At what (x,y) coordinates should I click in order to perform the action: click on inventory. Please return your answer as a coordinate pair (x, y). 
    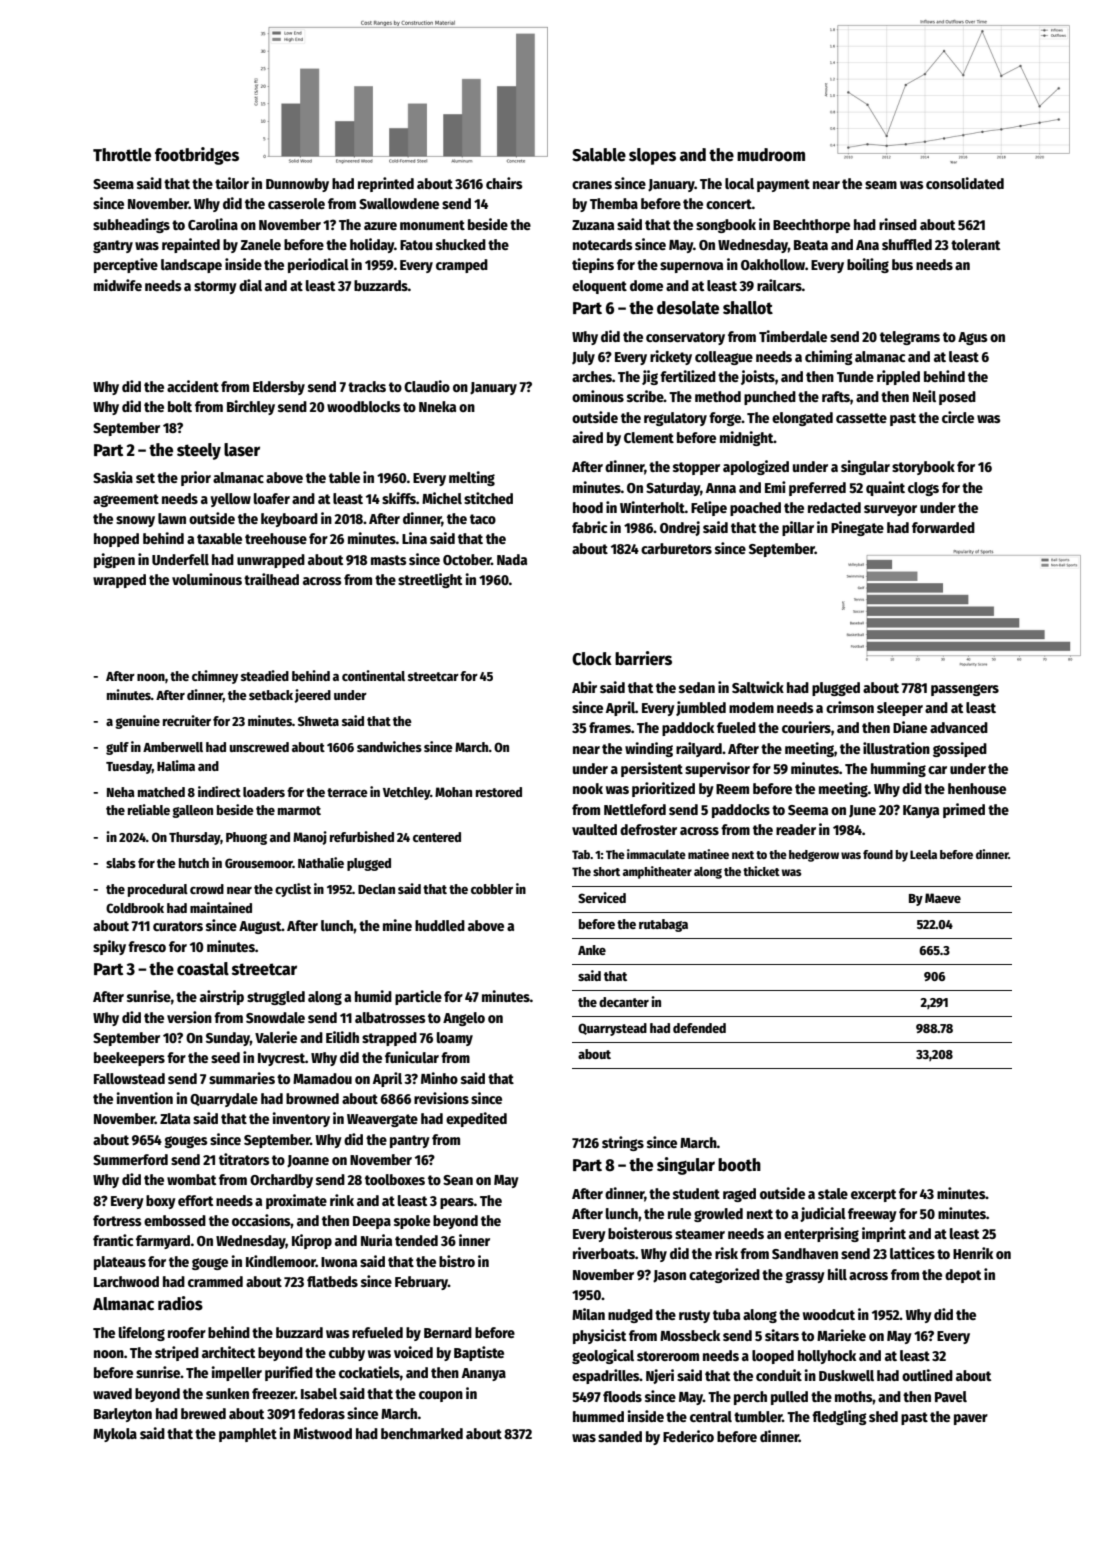
    Looking at the image, I should click on (301, 1119).
